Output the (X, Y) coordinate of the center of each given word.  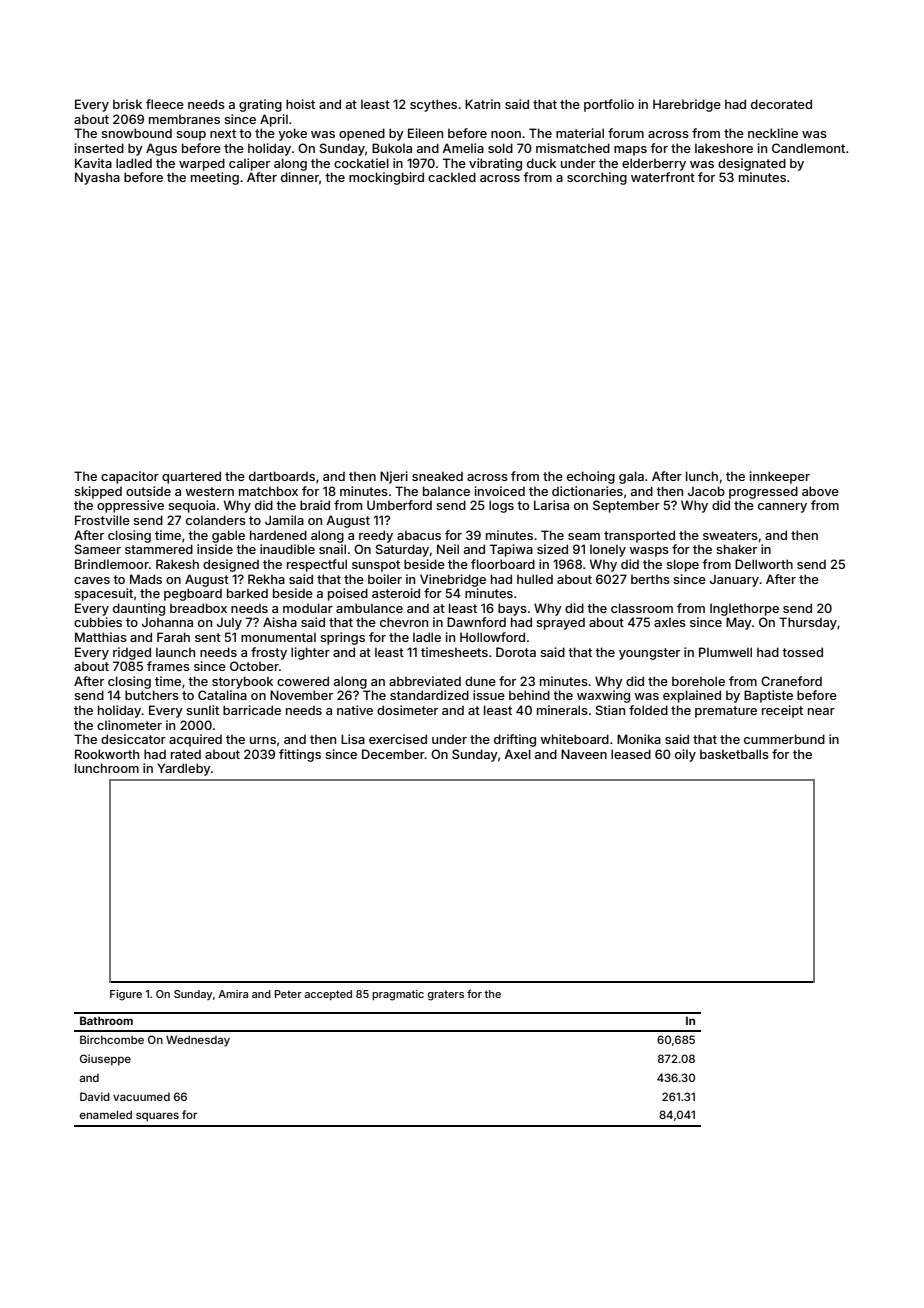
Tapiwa (511, 550)
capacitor (130, 477)
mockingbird (386, 178)
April (274, 120)
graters (446, 995)
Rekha (266, 579)
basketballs (734, 754)
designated (752, 164)
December (393, 754)
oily (685, 755)
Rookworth (107, 754)
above (820, 491)
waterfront (663, 177)
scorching (597, 178)
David (95, 1096)
